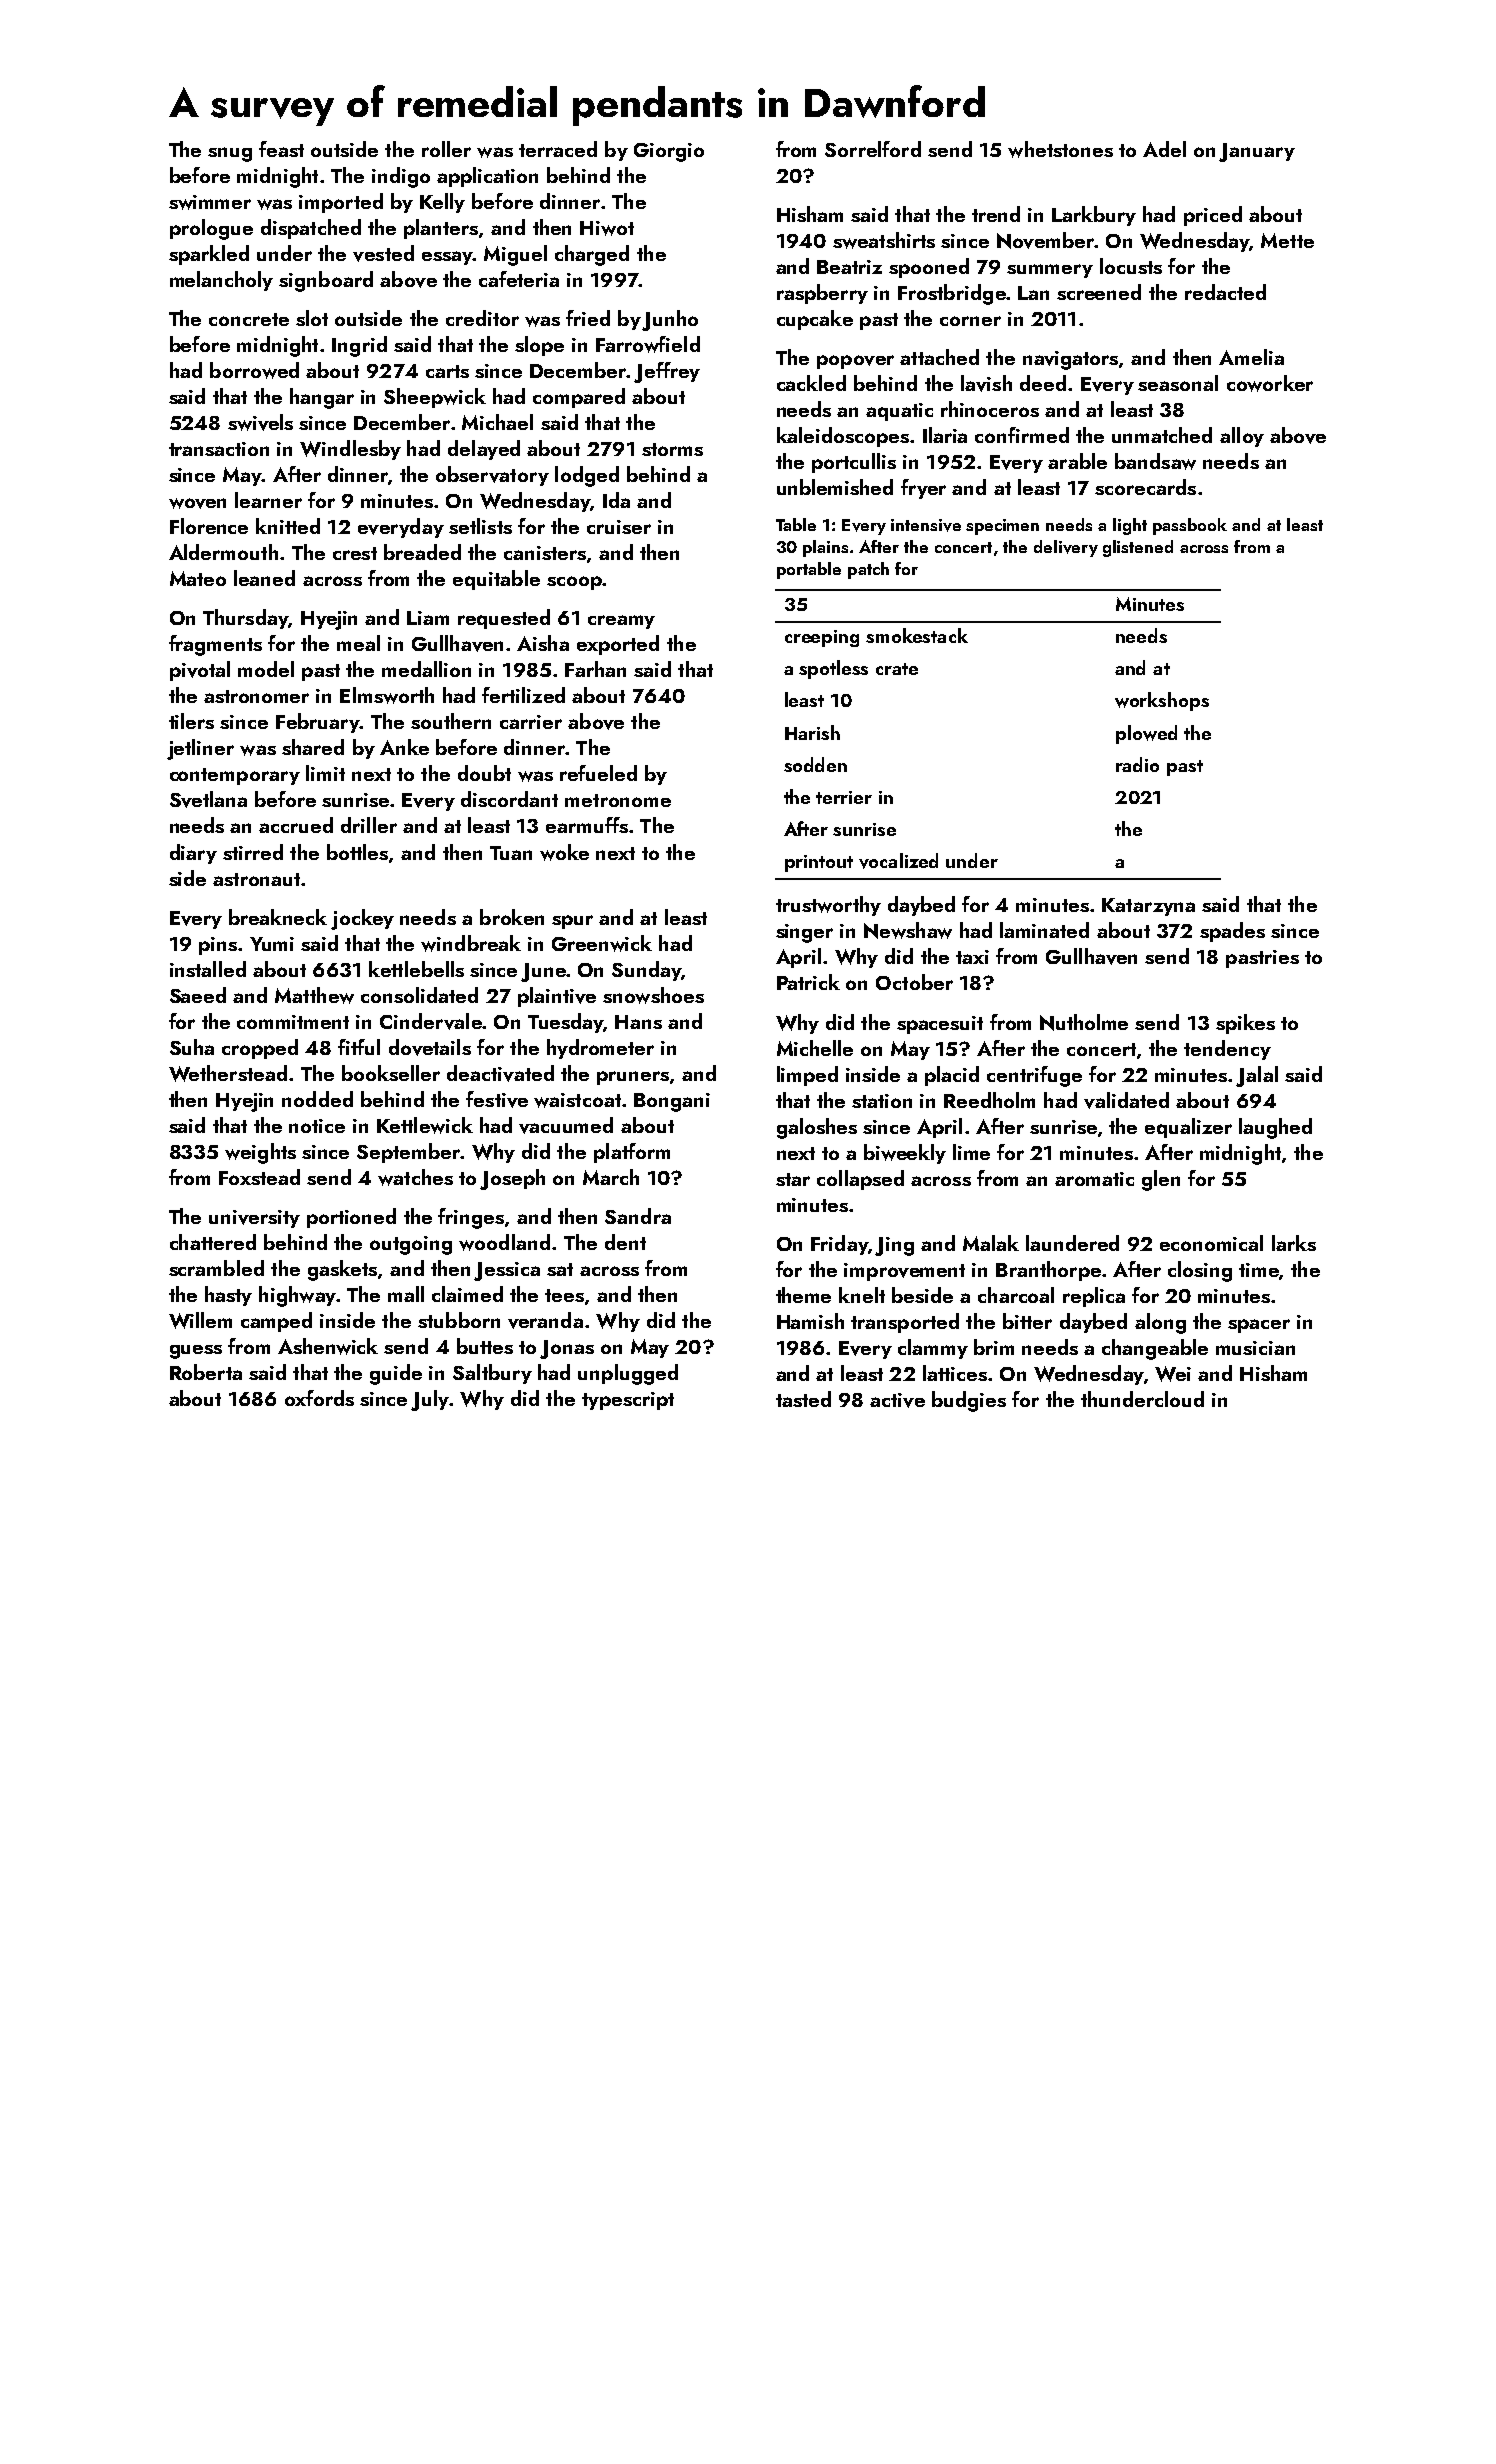 The width and height of the image is (1496, 2464). What do you see at coordinates (1190, 526) in the image?
I see `passbook` at bounding box center [1190, 526].
